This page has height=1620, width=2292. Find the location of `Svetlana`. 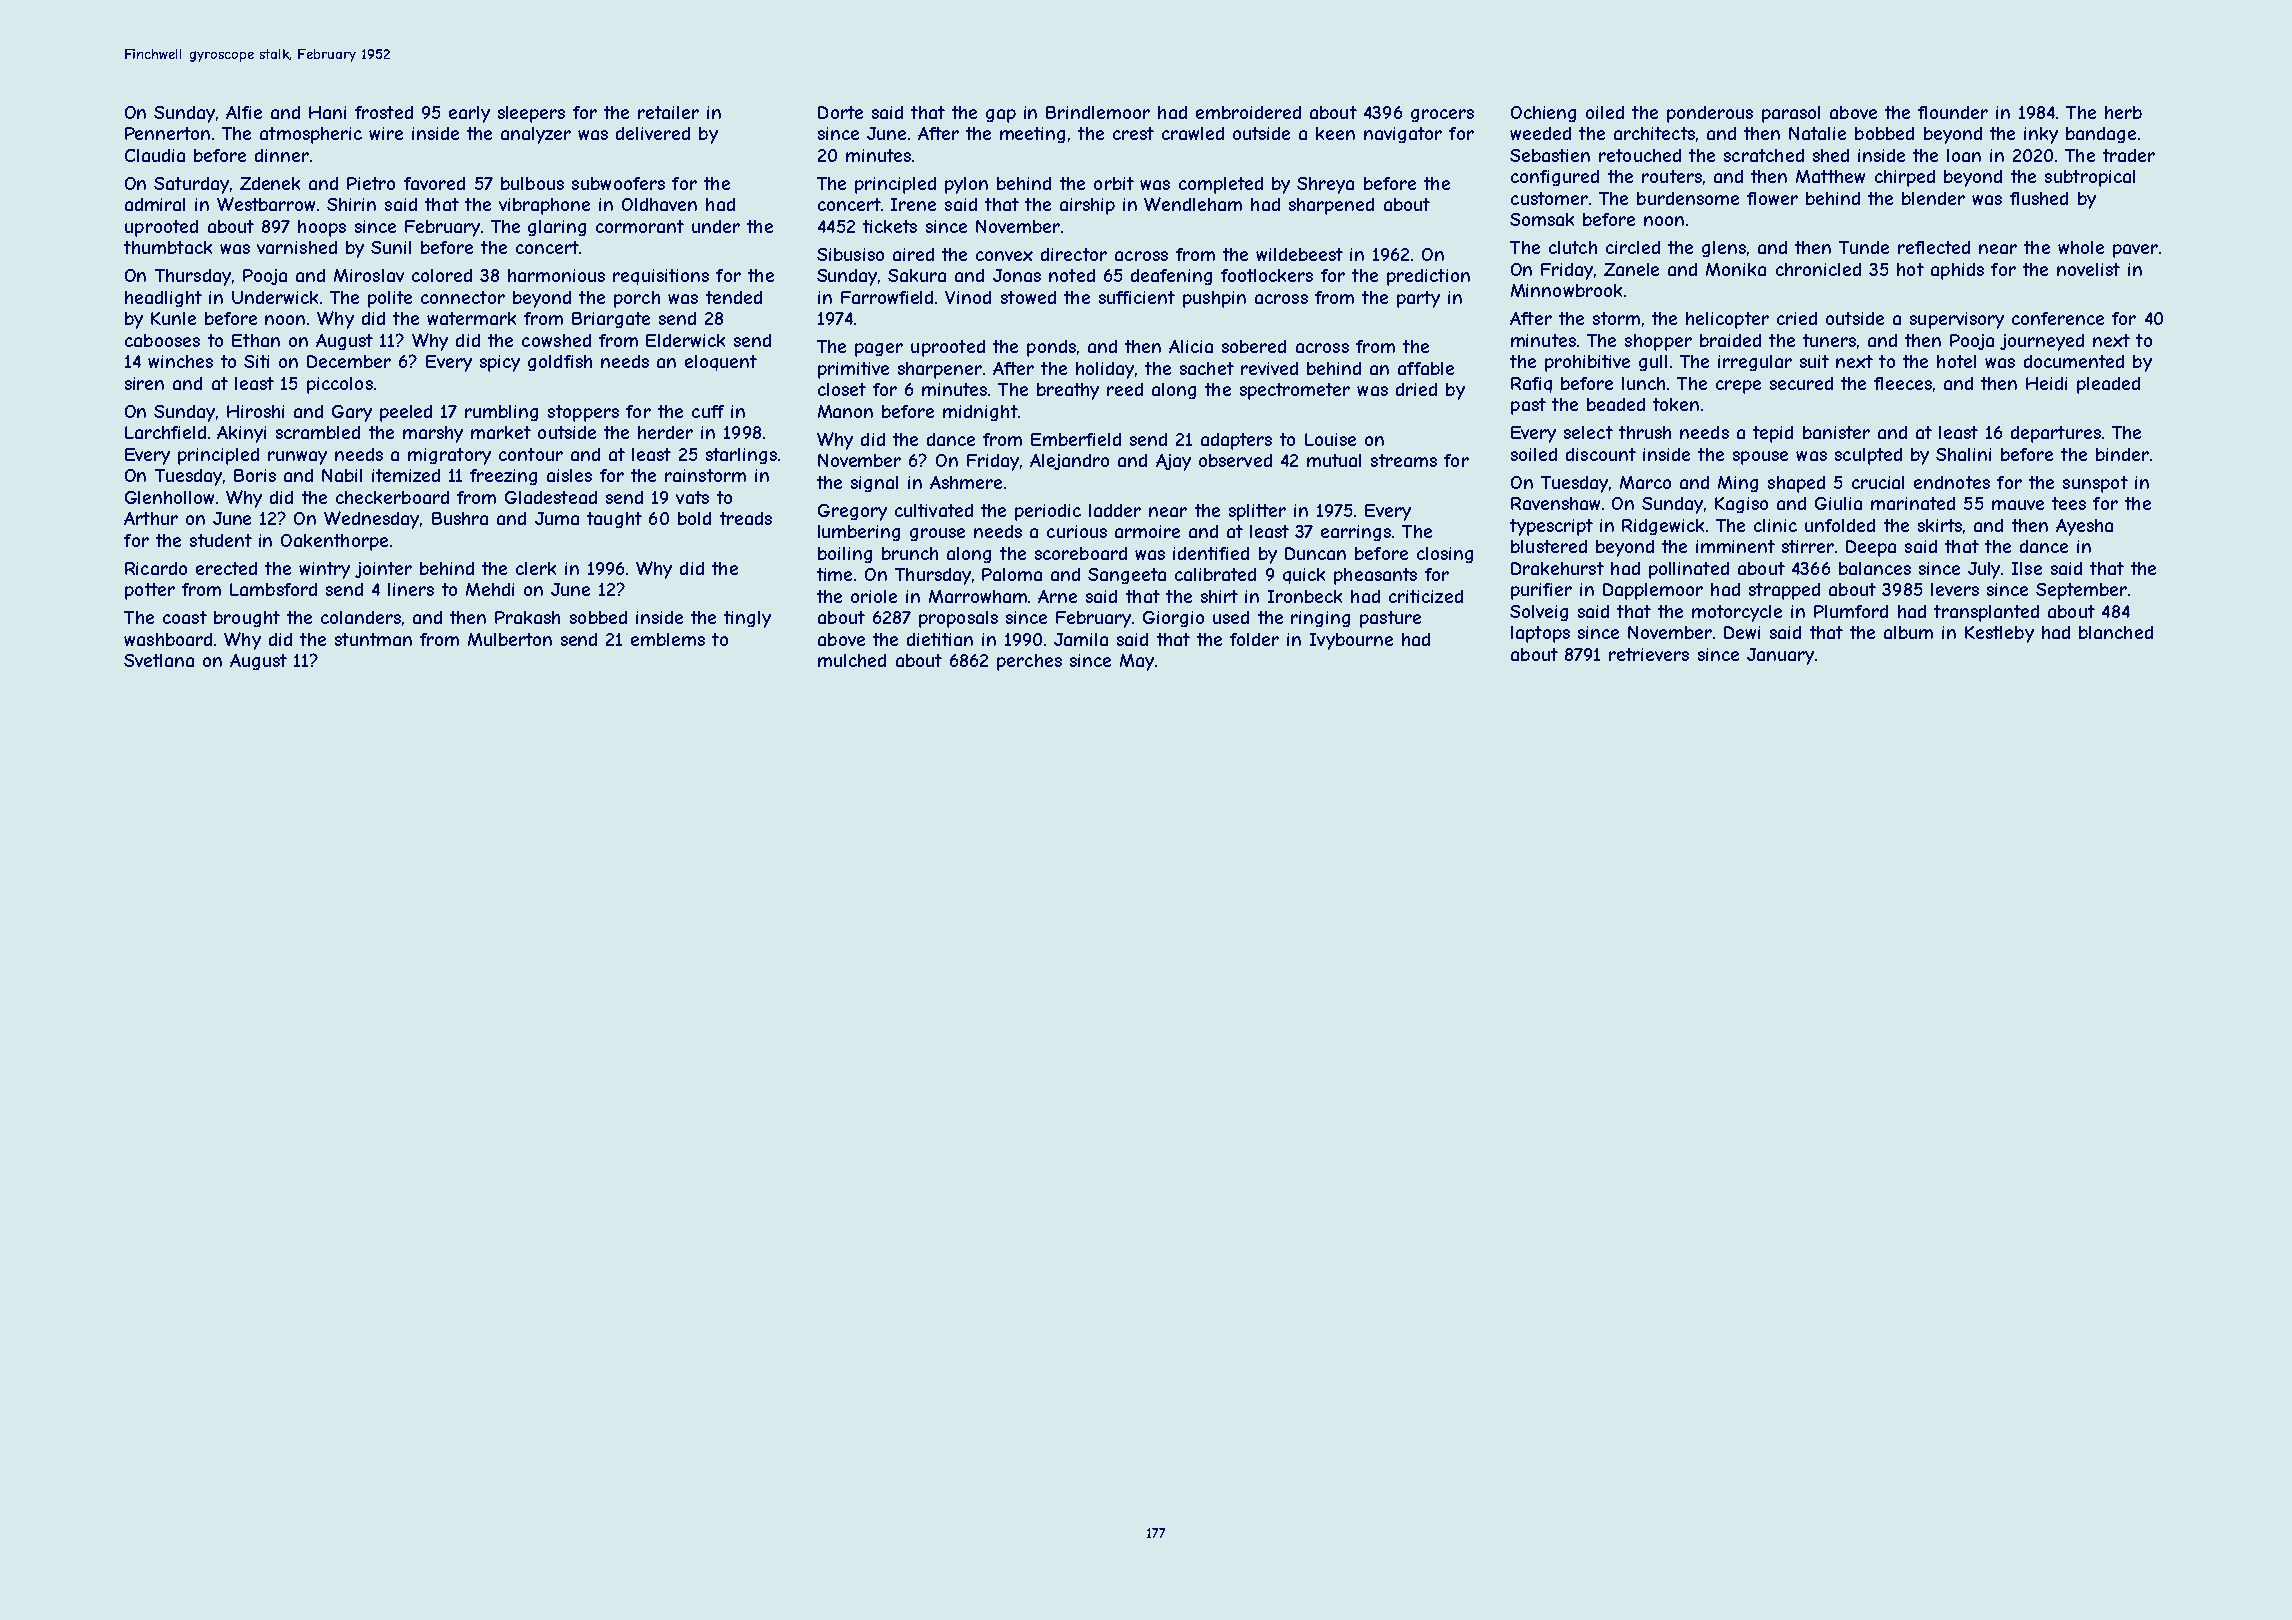

Svetlana is located at coordinates (159, 660).
